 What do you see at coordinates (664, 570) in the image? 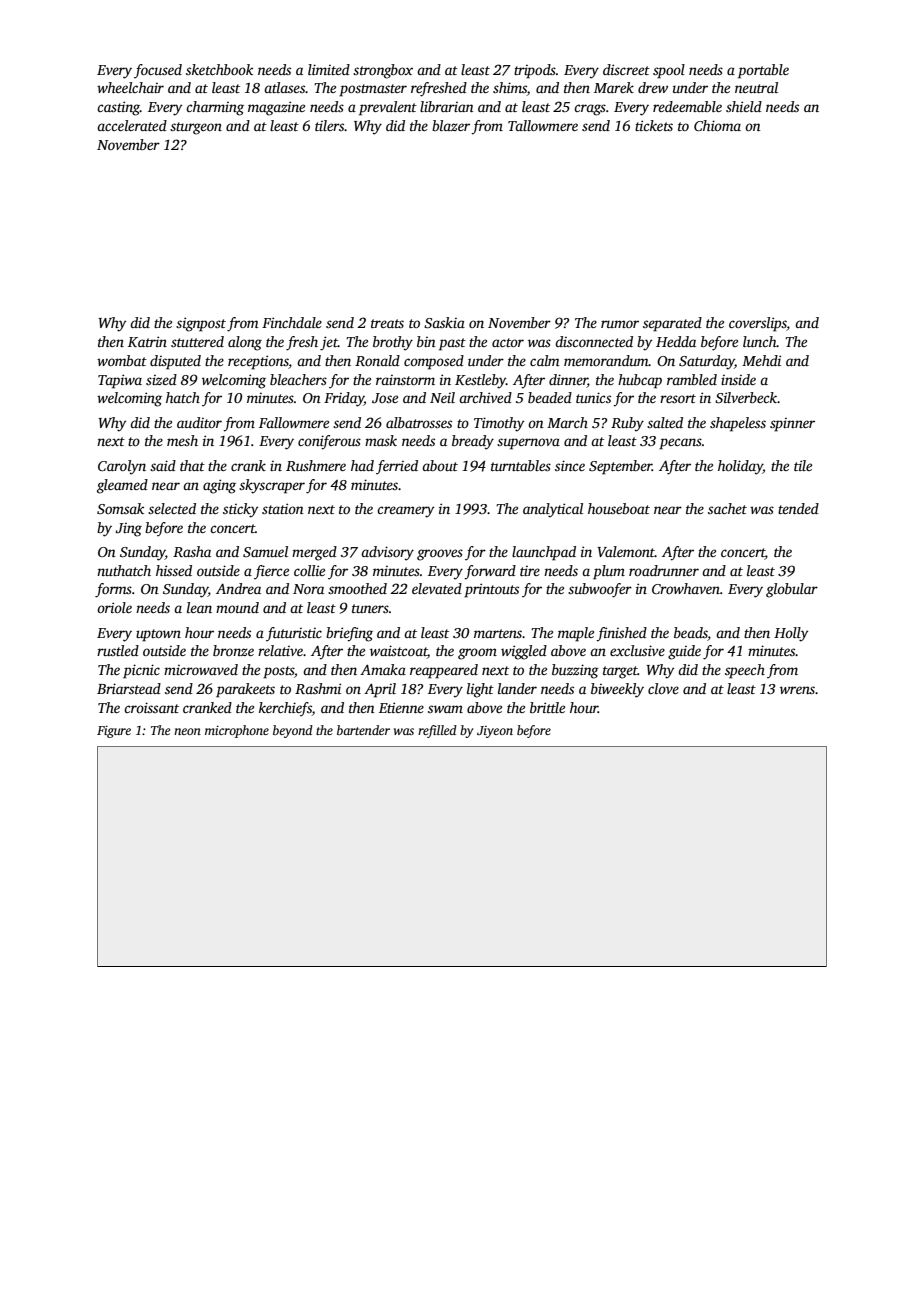
I see `roadrunner` at bounding box center [664, 570].
